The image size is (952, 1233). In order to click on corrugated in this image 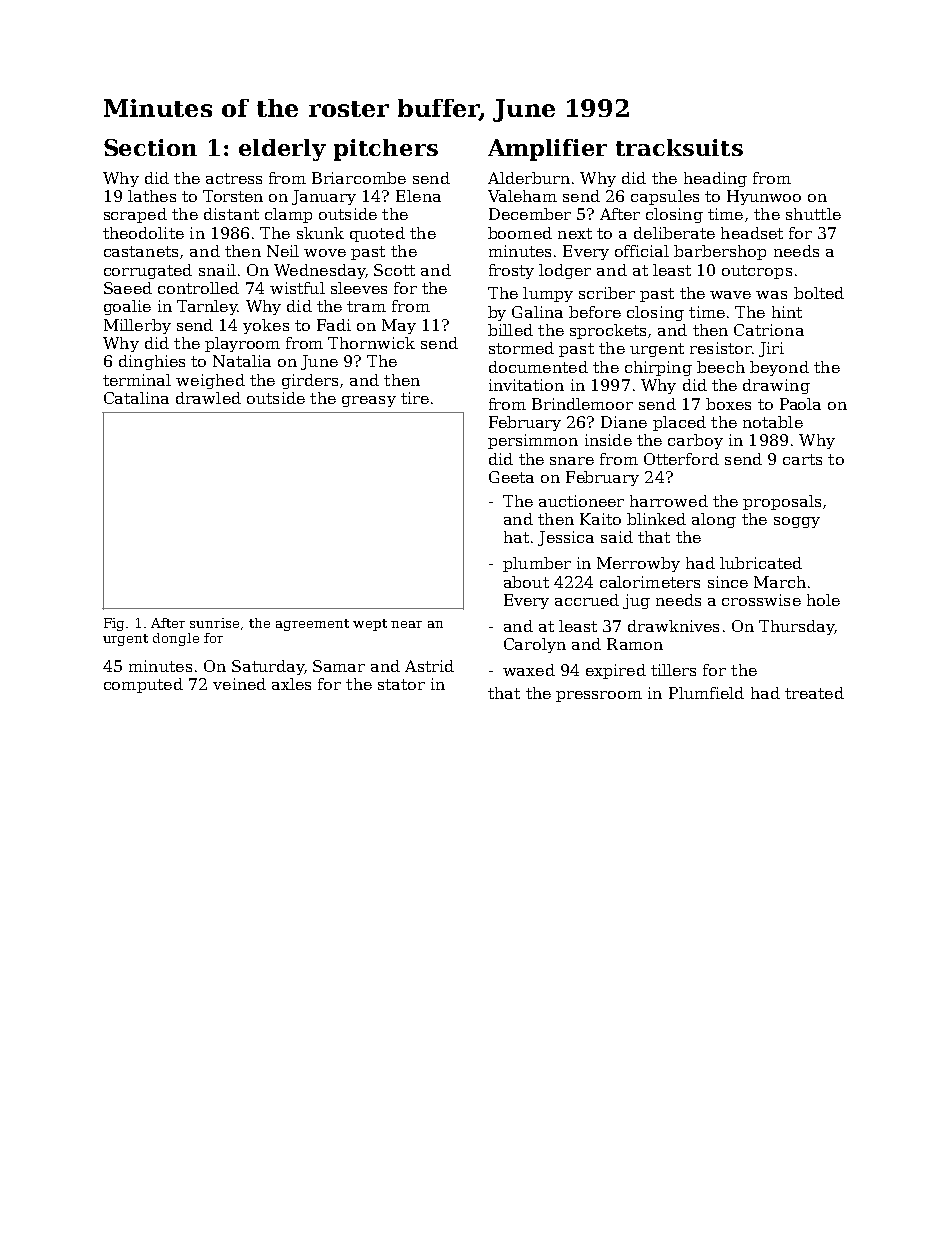, I will do `click(148, 271)`.
